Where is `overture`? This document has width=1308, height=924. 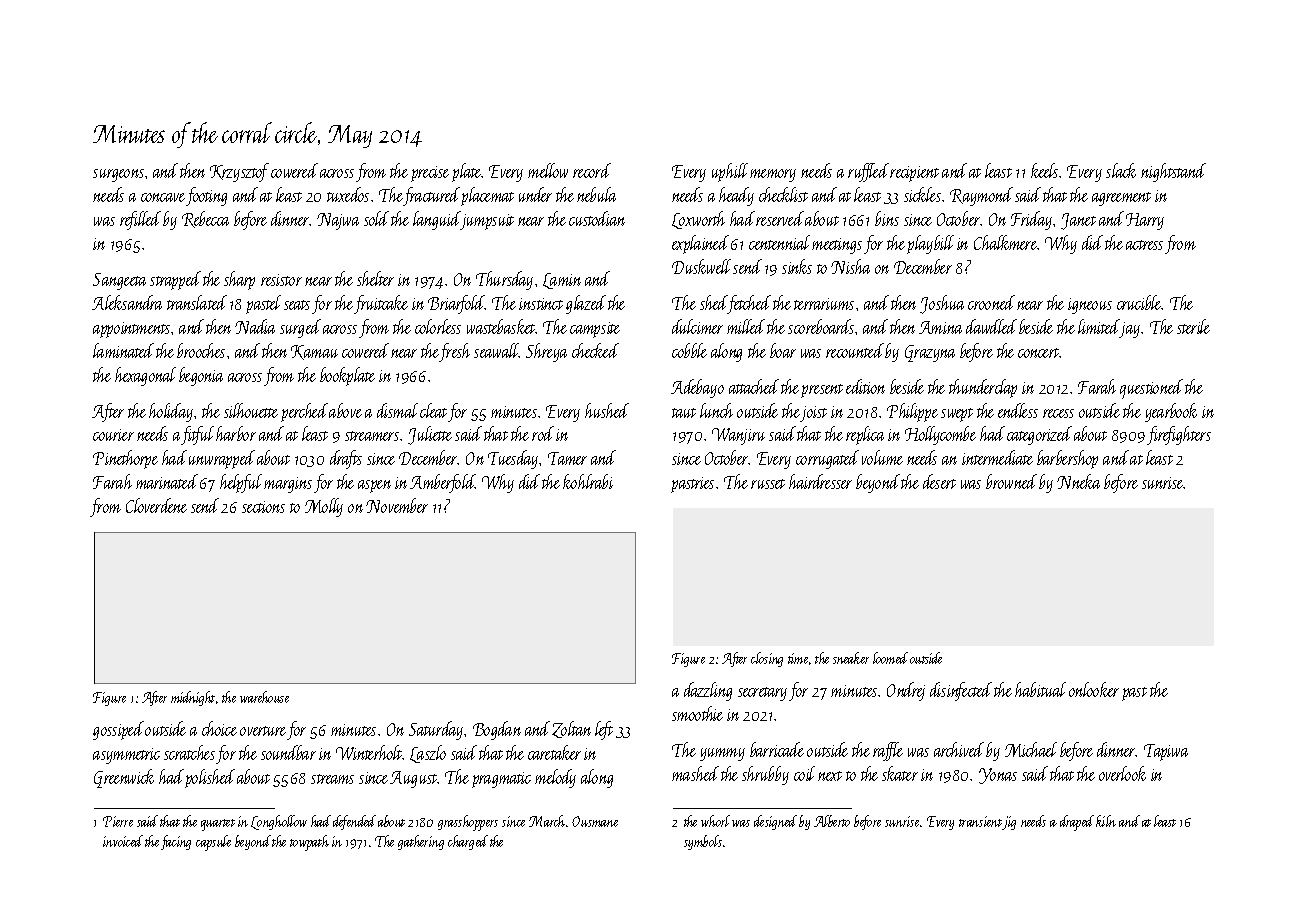
overture is located at coordinates (263, 731).
